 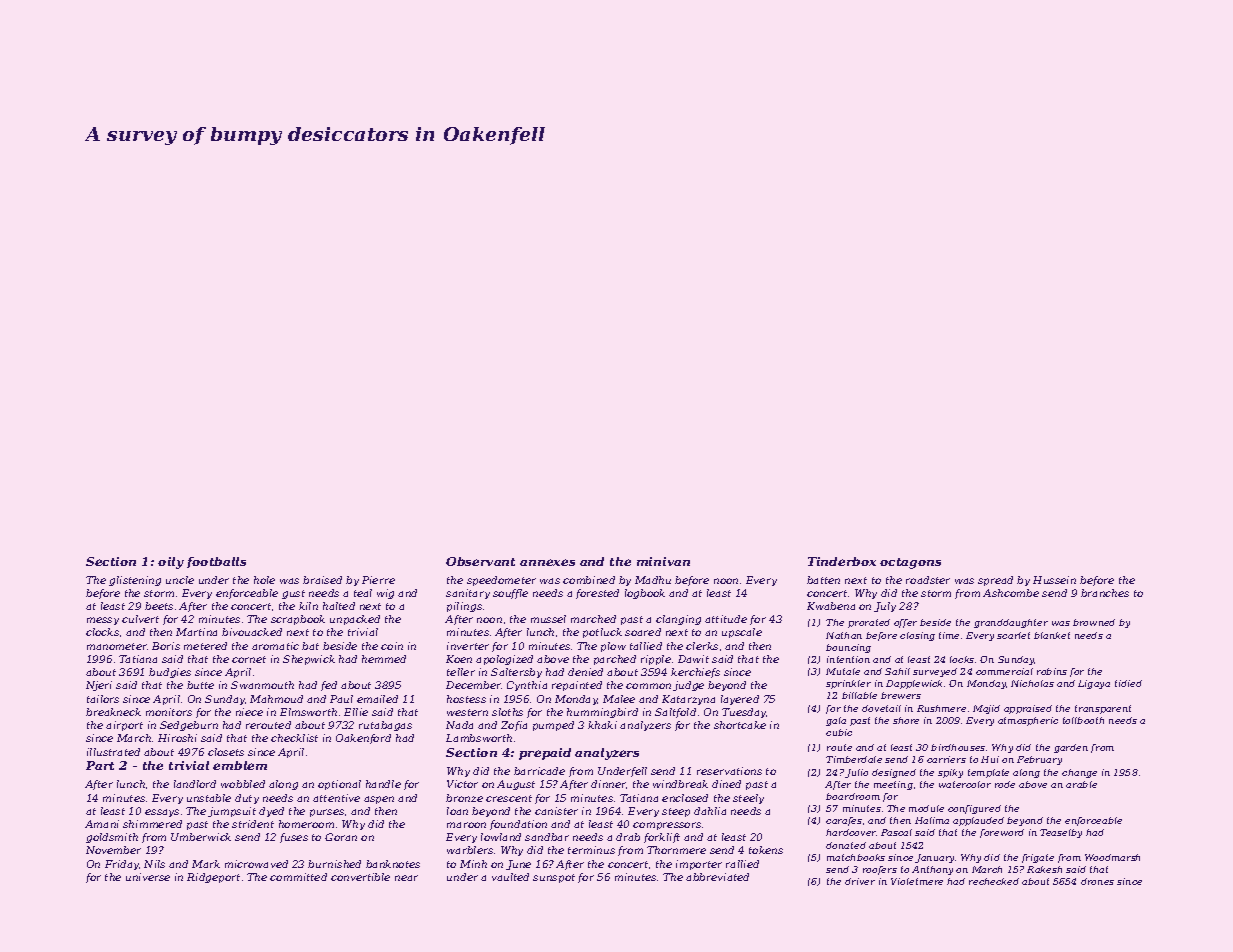 What do you see at coordinates (990, 759) in the document?
I see `Hui` at bounding box center [990, 759].
